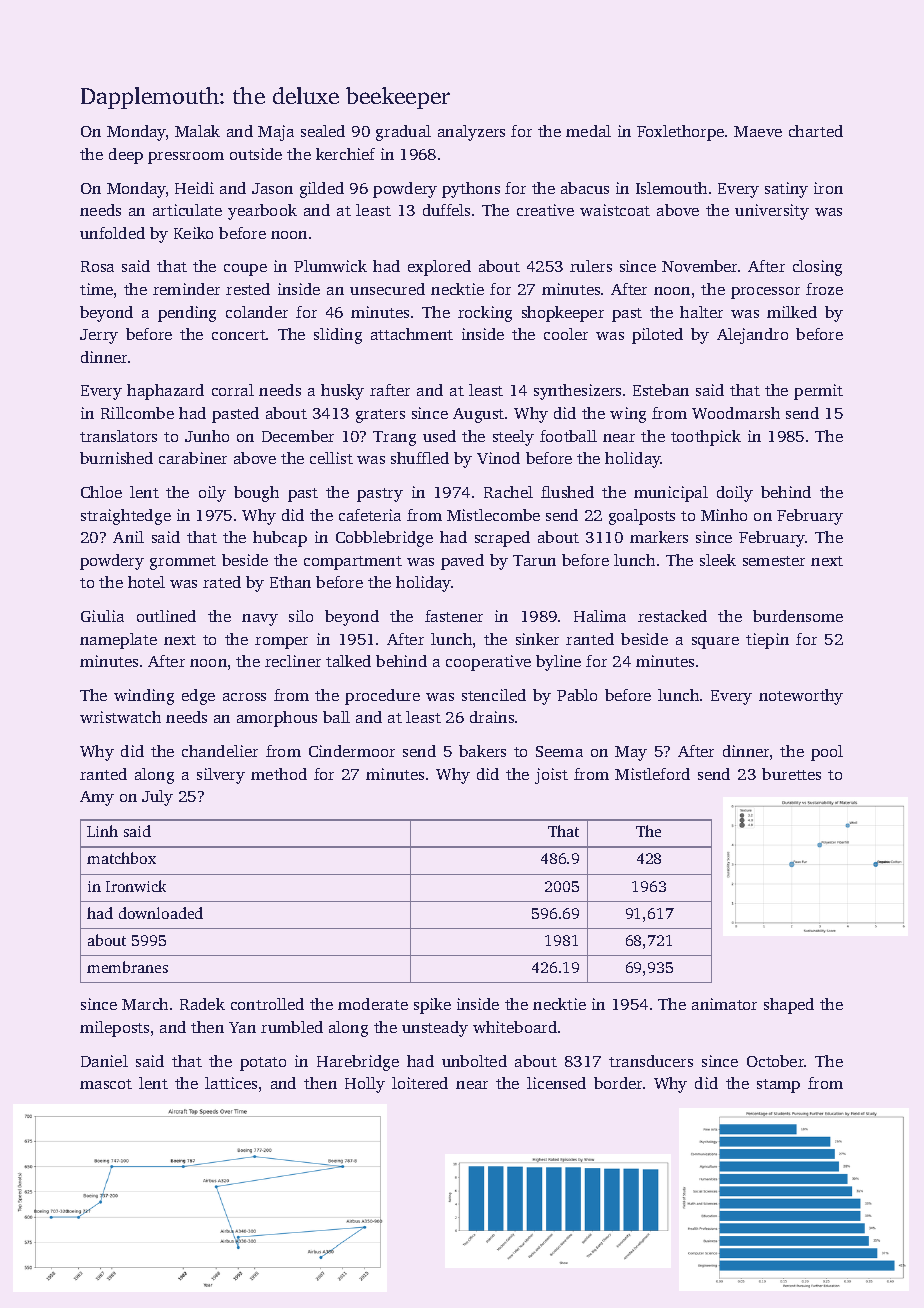 The height and width of the screenshot is (1308, 924). I want to click on Malak, so click(197, 131).
